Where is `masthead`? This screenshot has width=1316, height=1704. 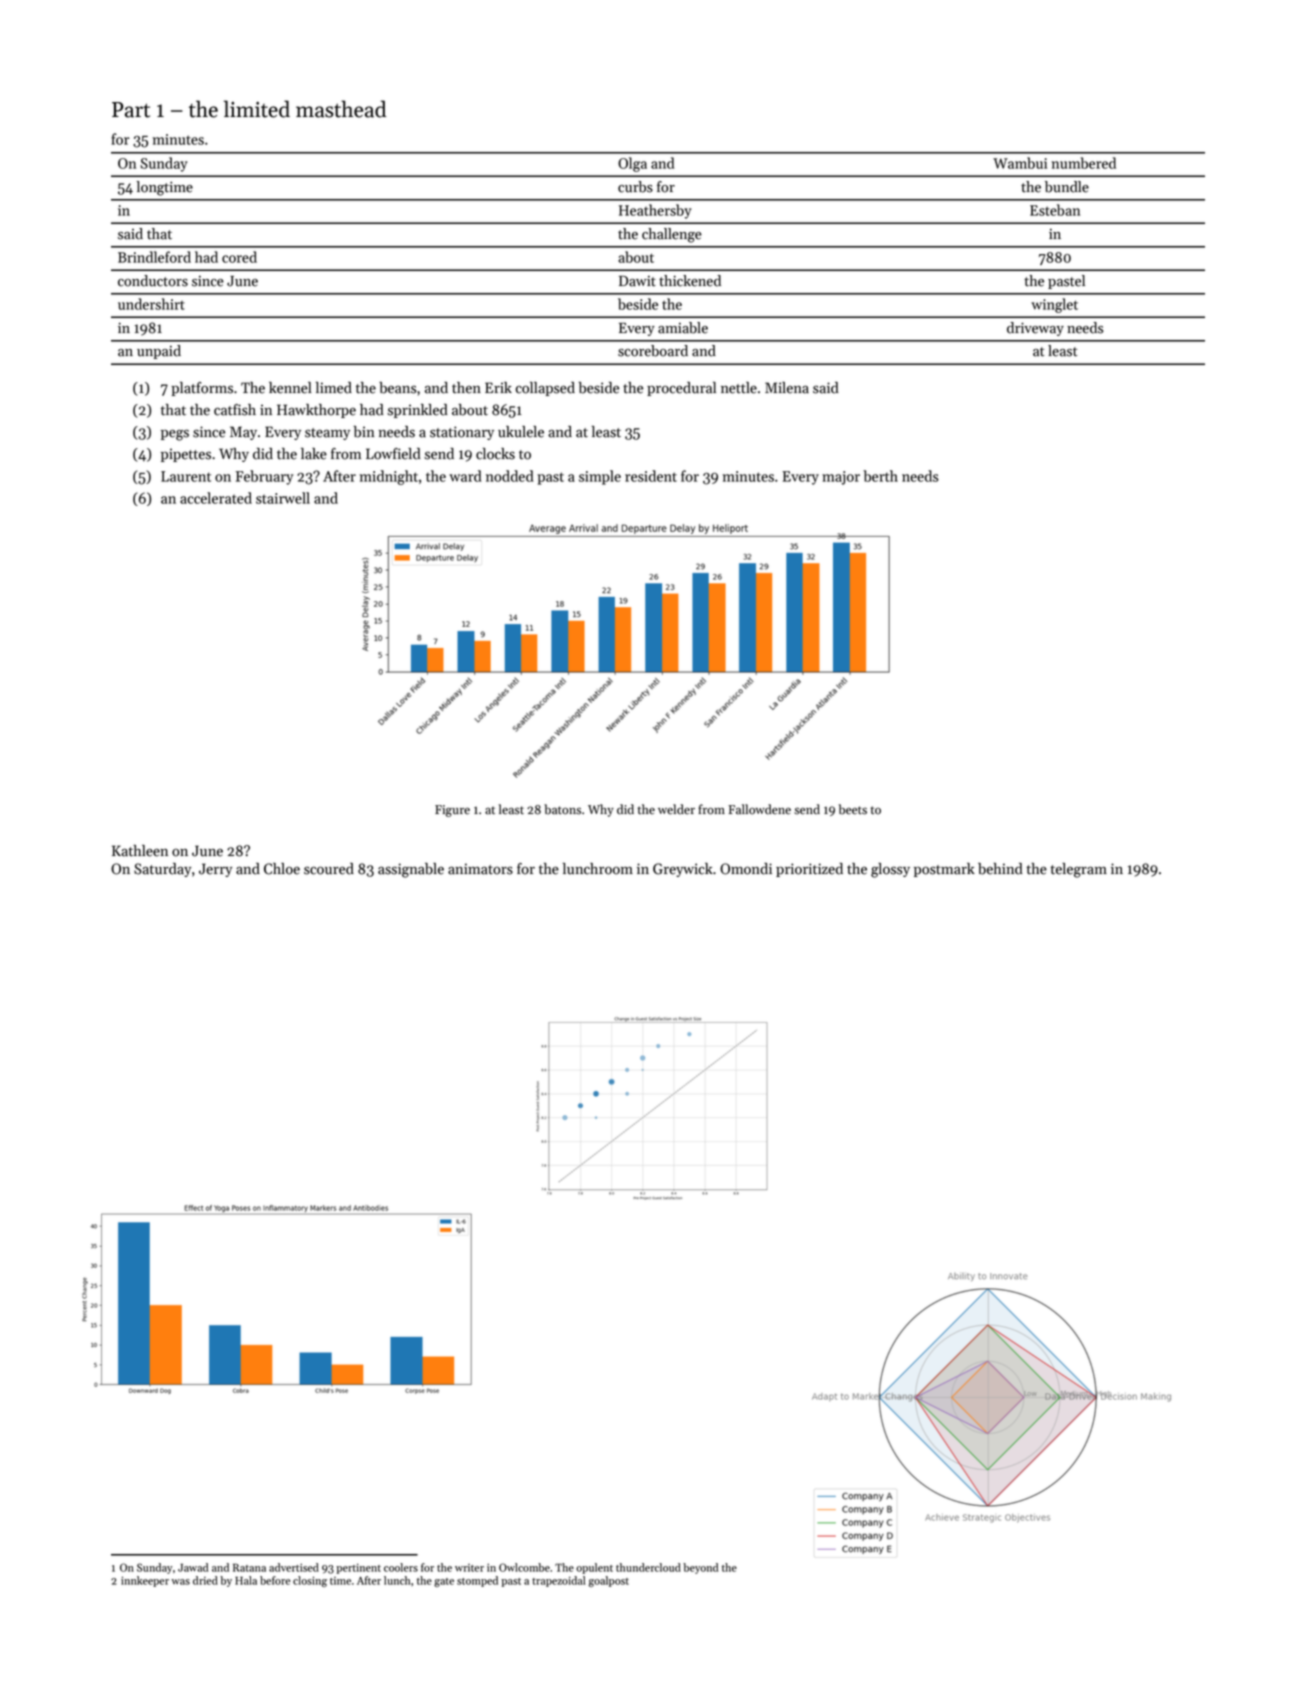
masthead is located at coordinates (341, 109).
